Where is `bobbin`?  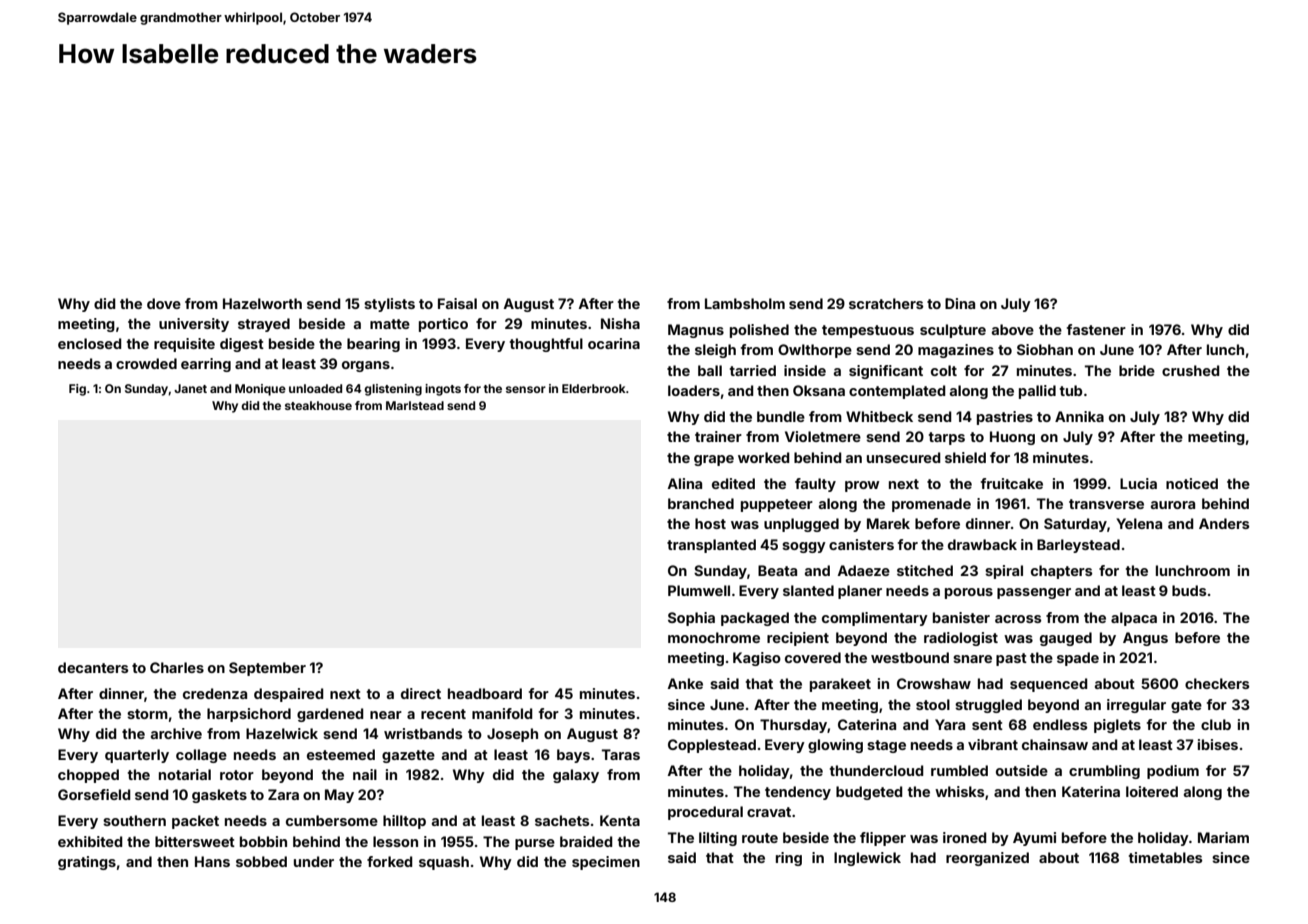
bobbin is located at coordinates (263, 841).
